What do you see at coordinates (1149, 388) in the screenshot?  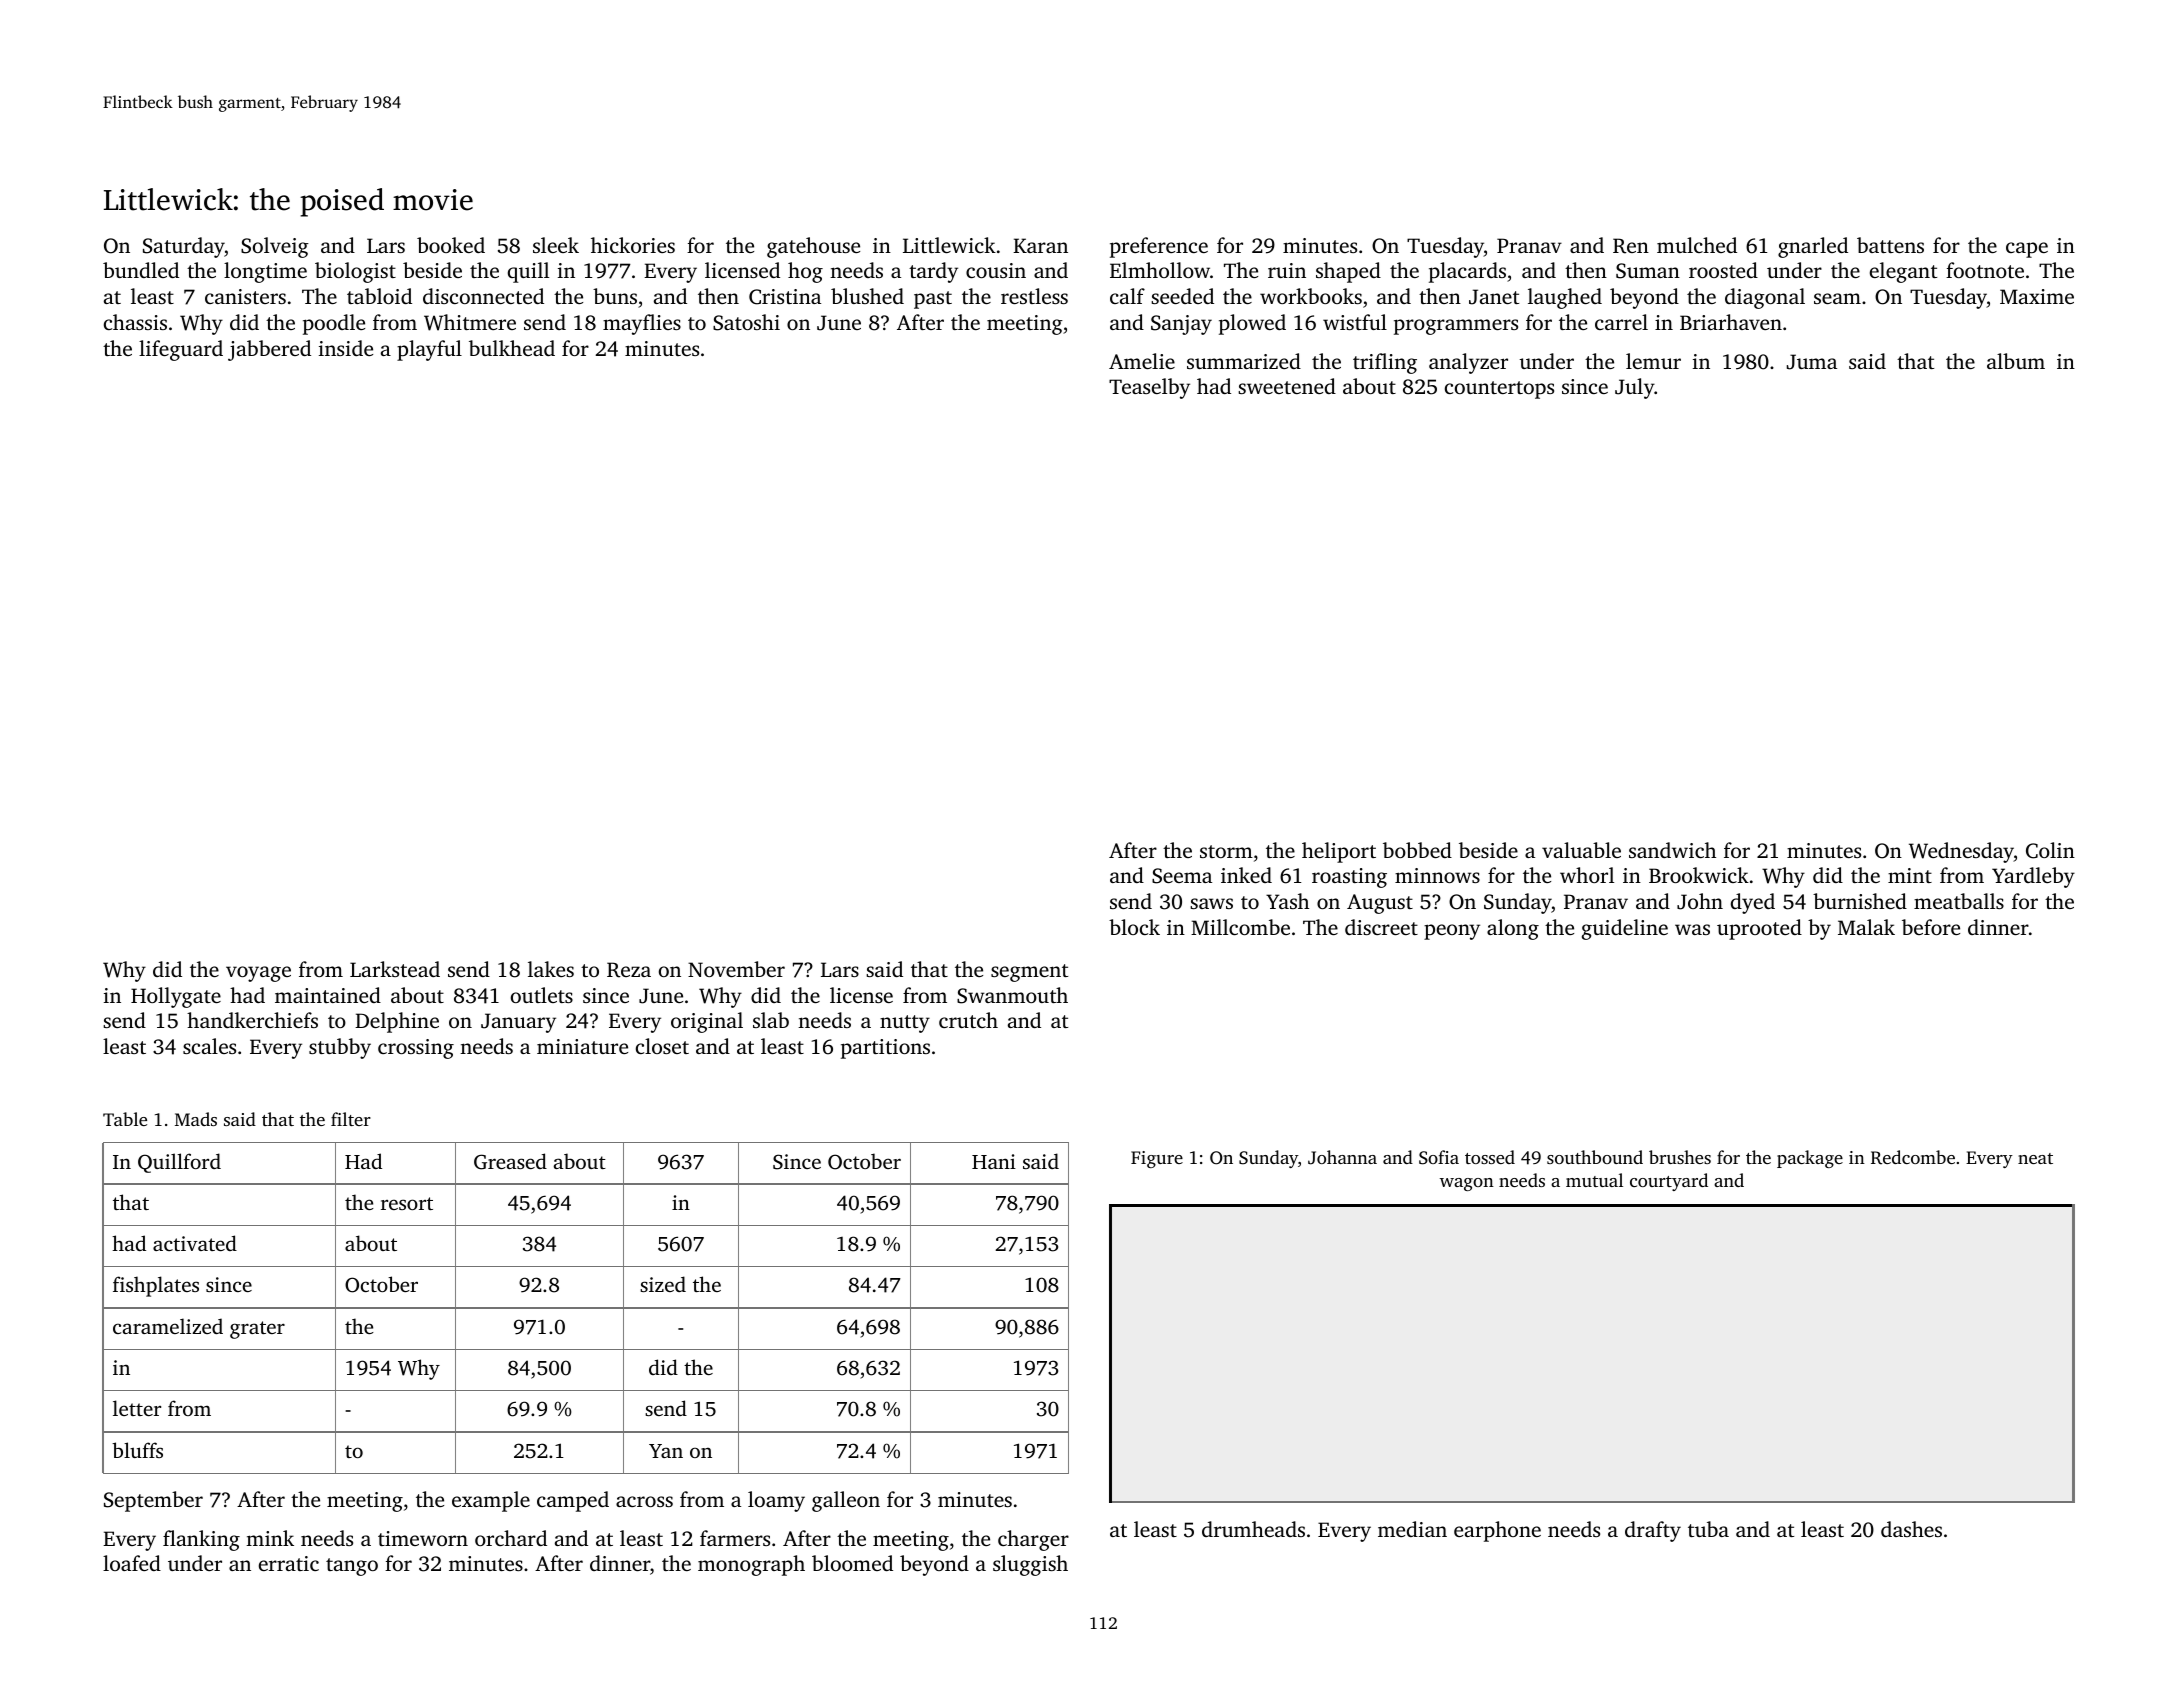 I see `Teaselby` at bounding box center [1149, 388].
